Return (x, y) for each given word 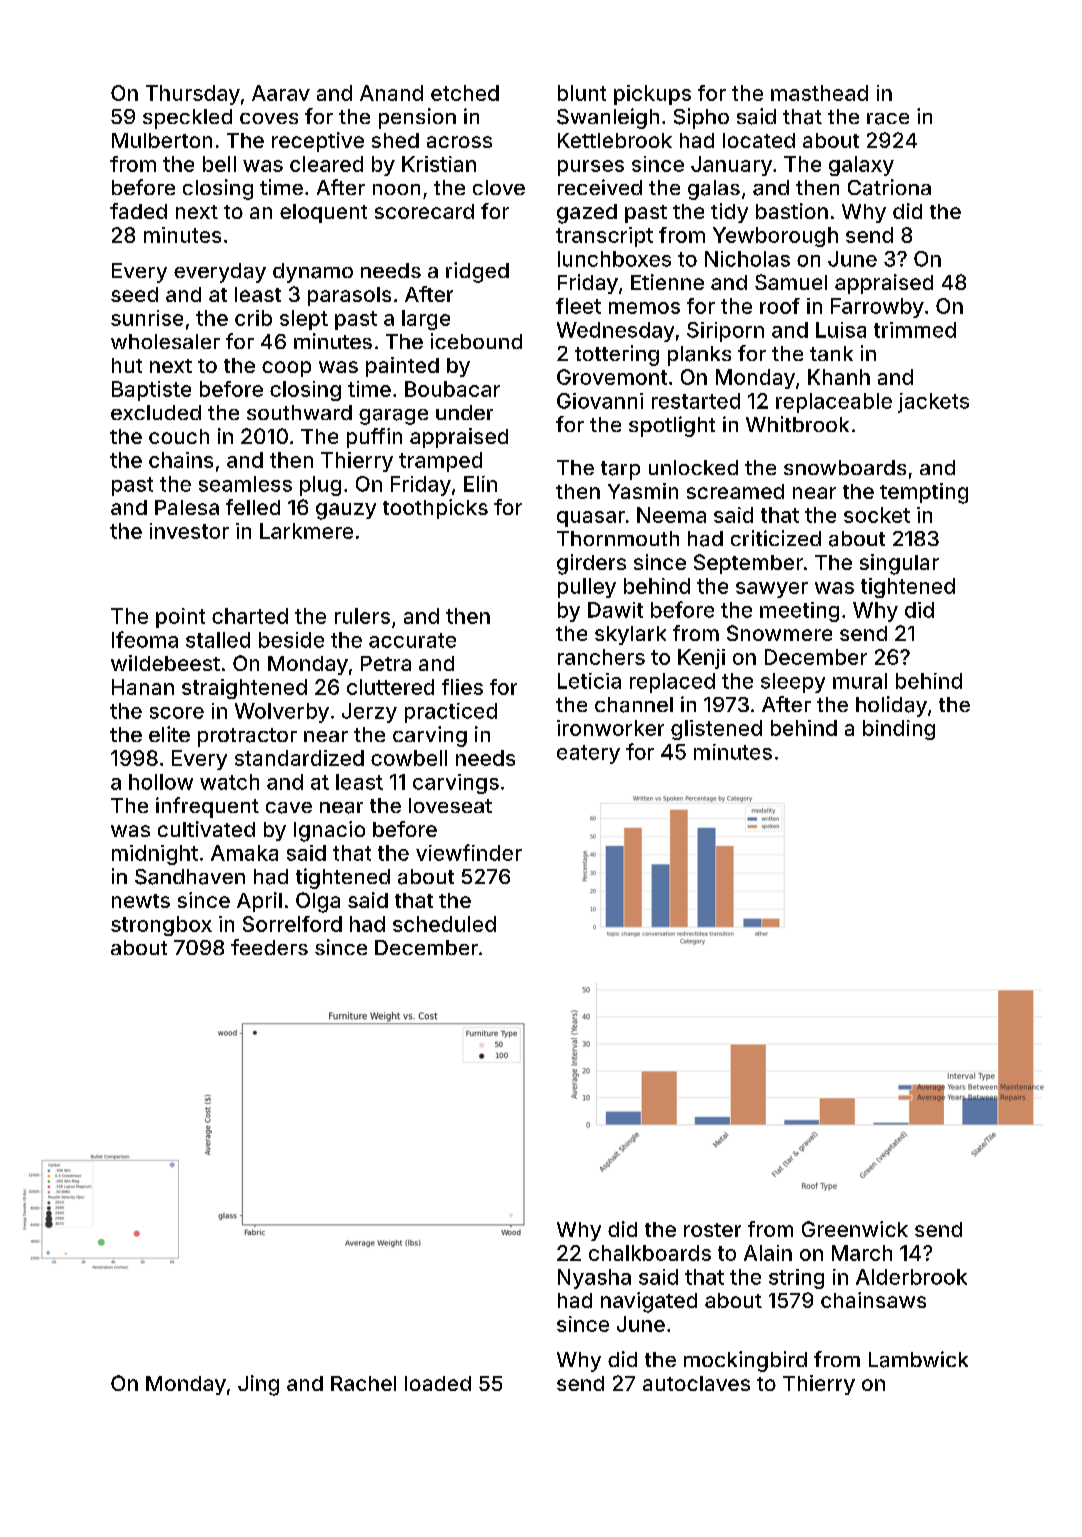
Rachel (363, 1383)
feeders (269, 947)
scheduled (444, 924)
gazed (587, 214)
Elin (480, 484)
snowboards (845, 467)
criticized (776, 538)
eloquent (323, 213)
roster (712, 1230)
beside (291, 640)
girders (591, 564)
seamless (245, 484)
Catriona (889, 187)
